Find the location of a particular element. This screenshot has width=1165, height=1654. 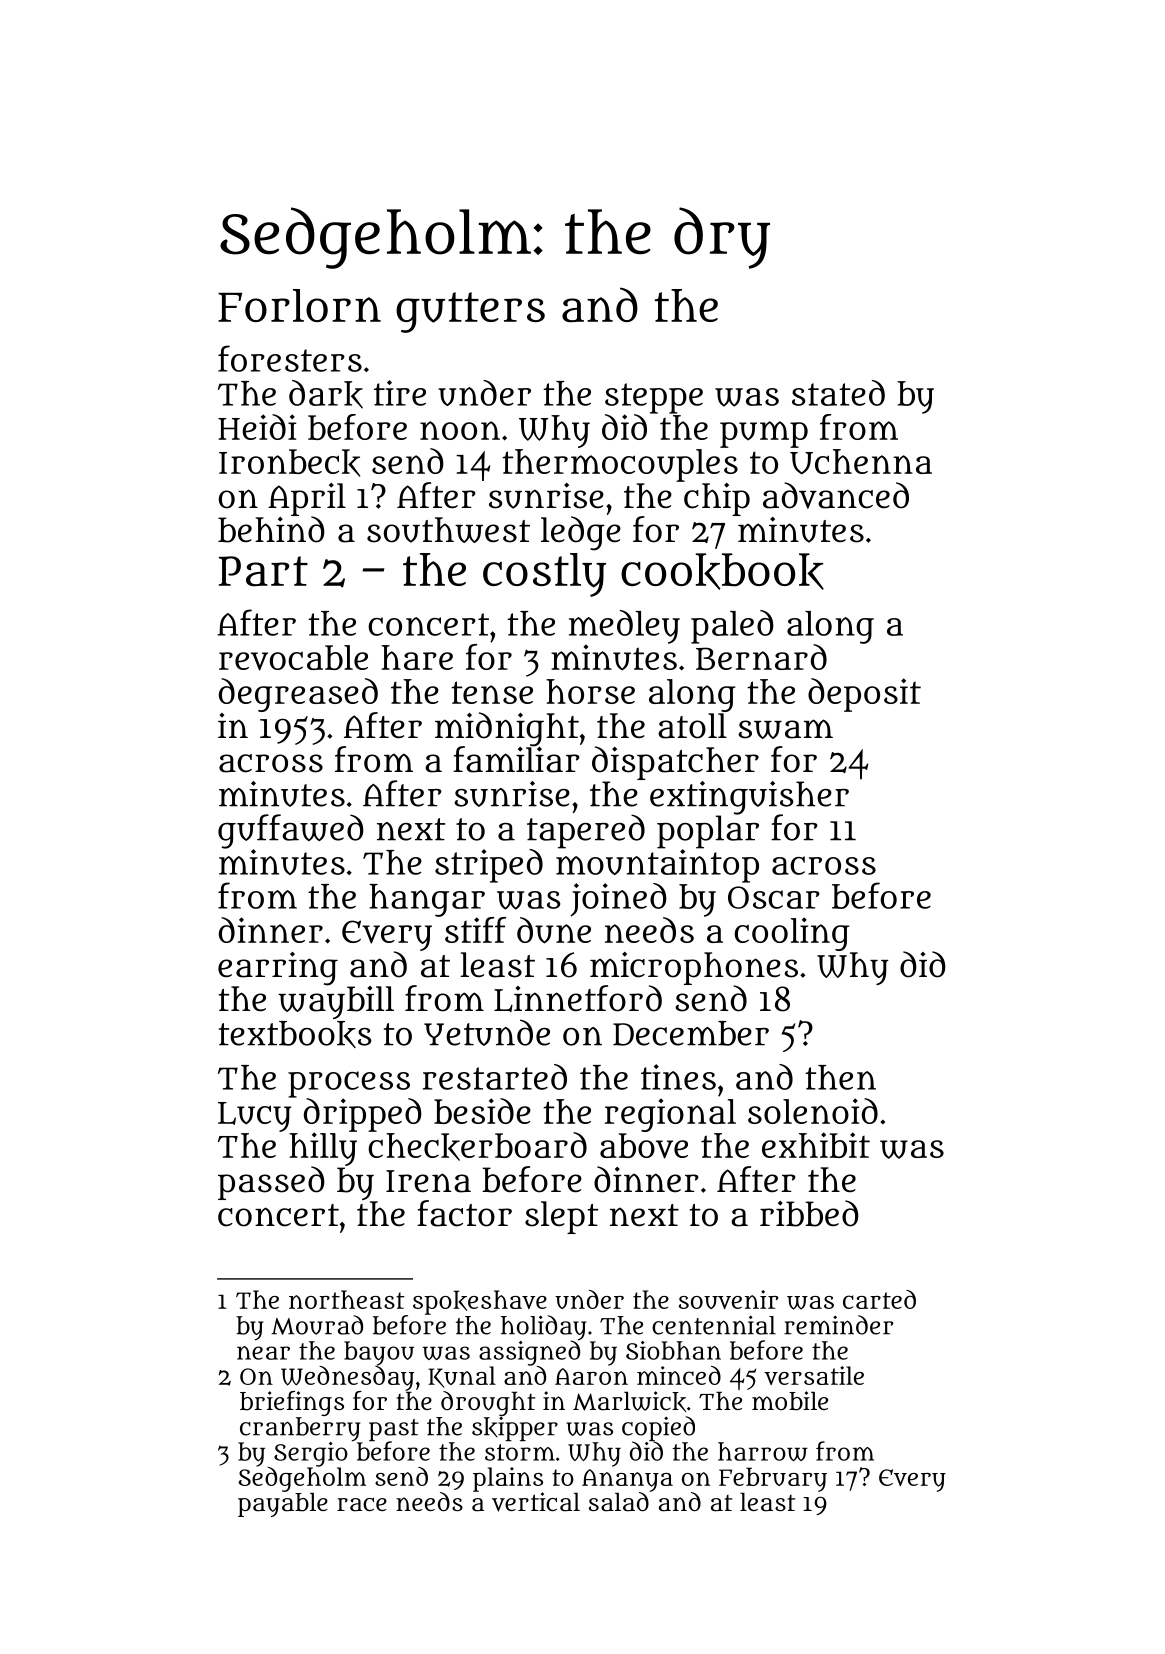

tapered is located at coordinates (586, 831).
